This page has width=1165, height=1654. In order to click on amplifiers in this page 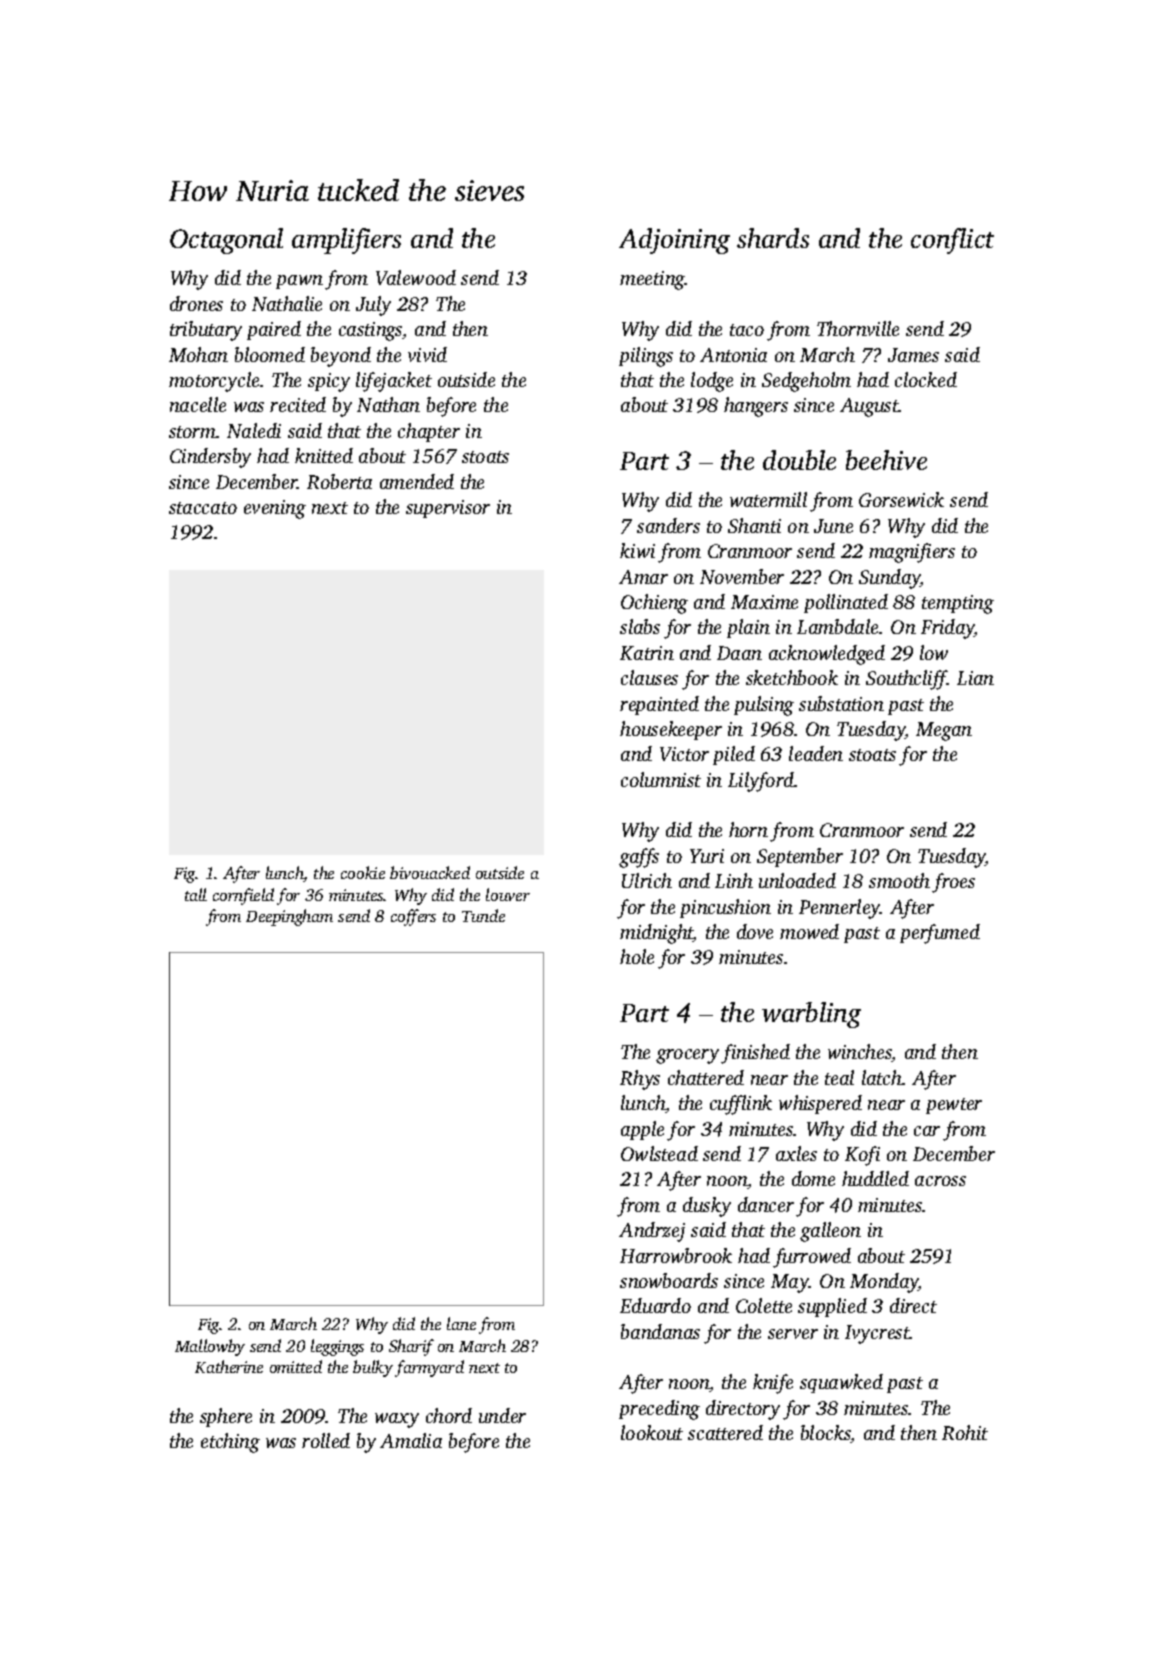, I will do `click(346, 241)`.
